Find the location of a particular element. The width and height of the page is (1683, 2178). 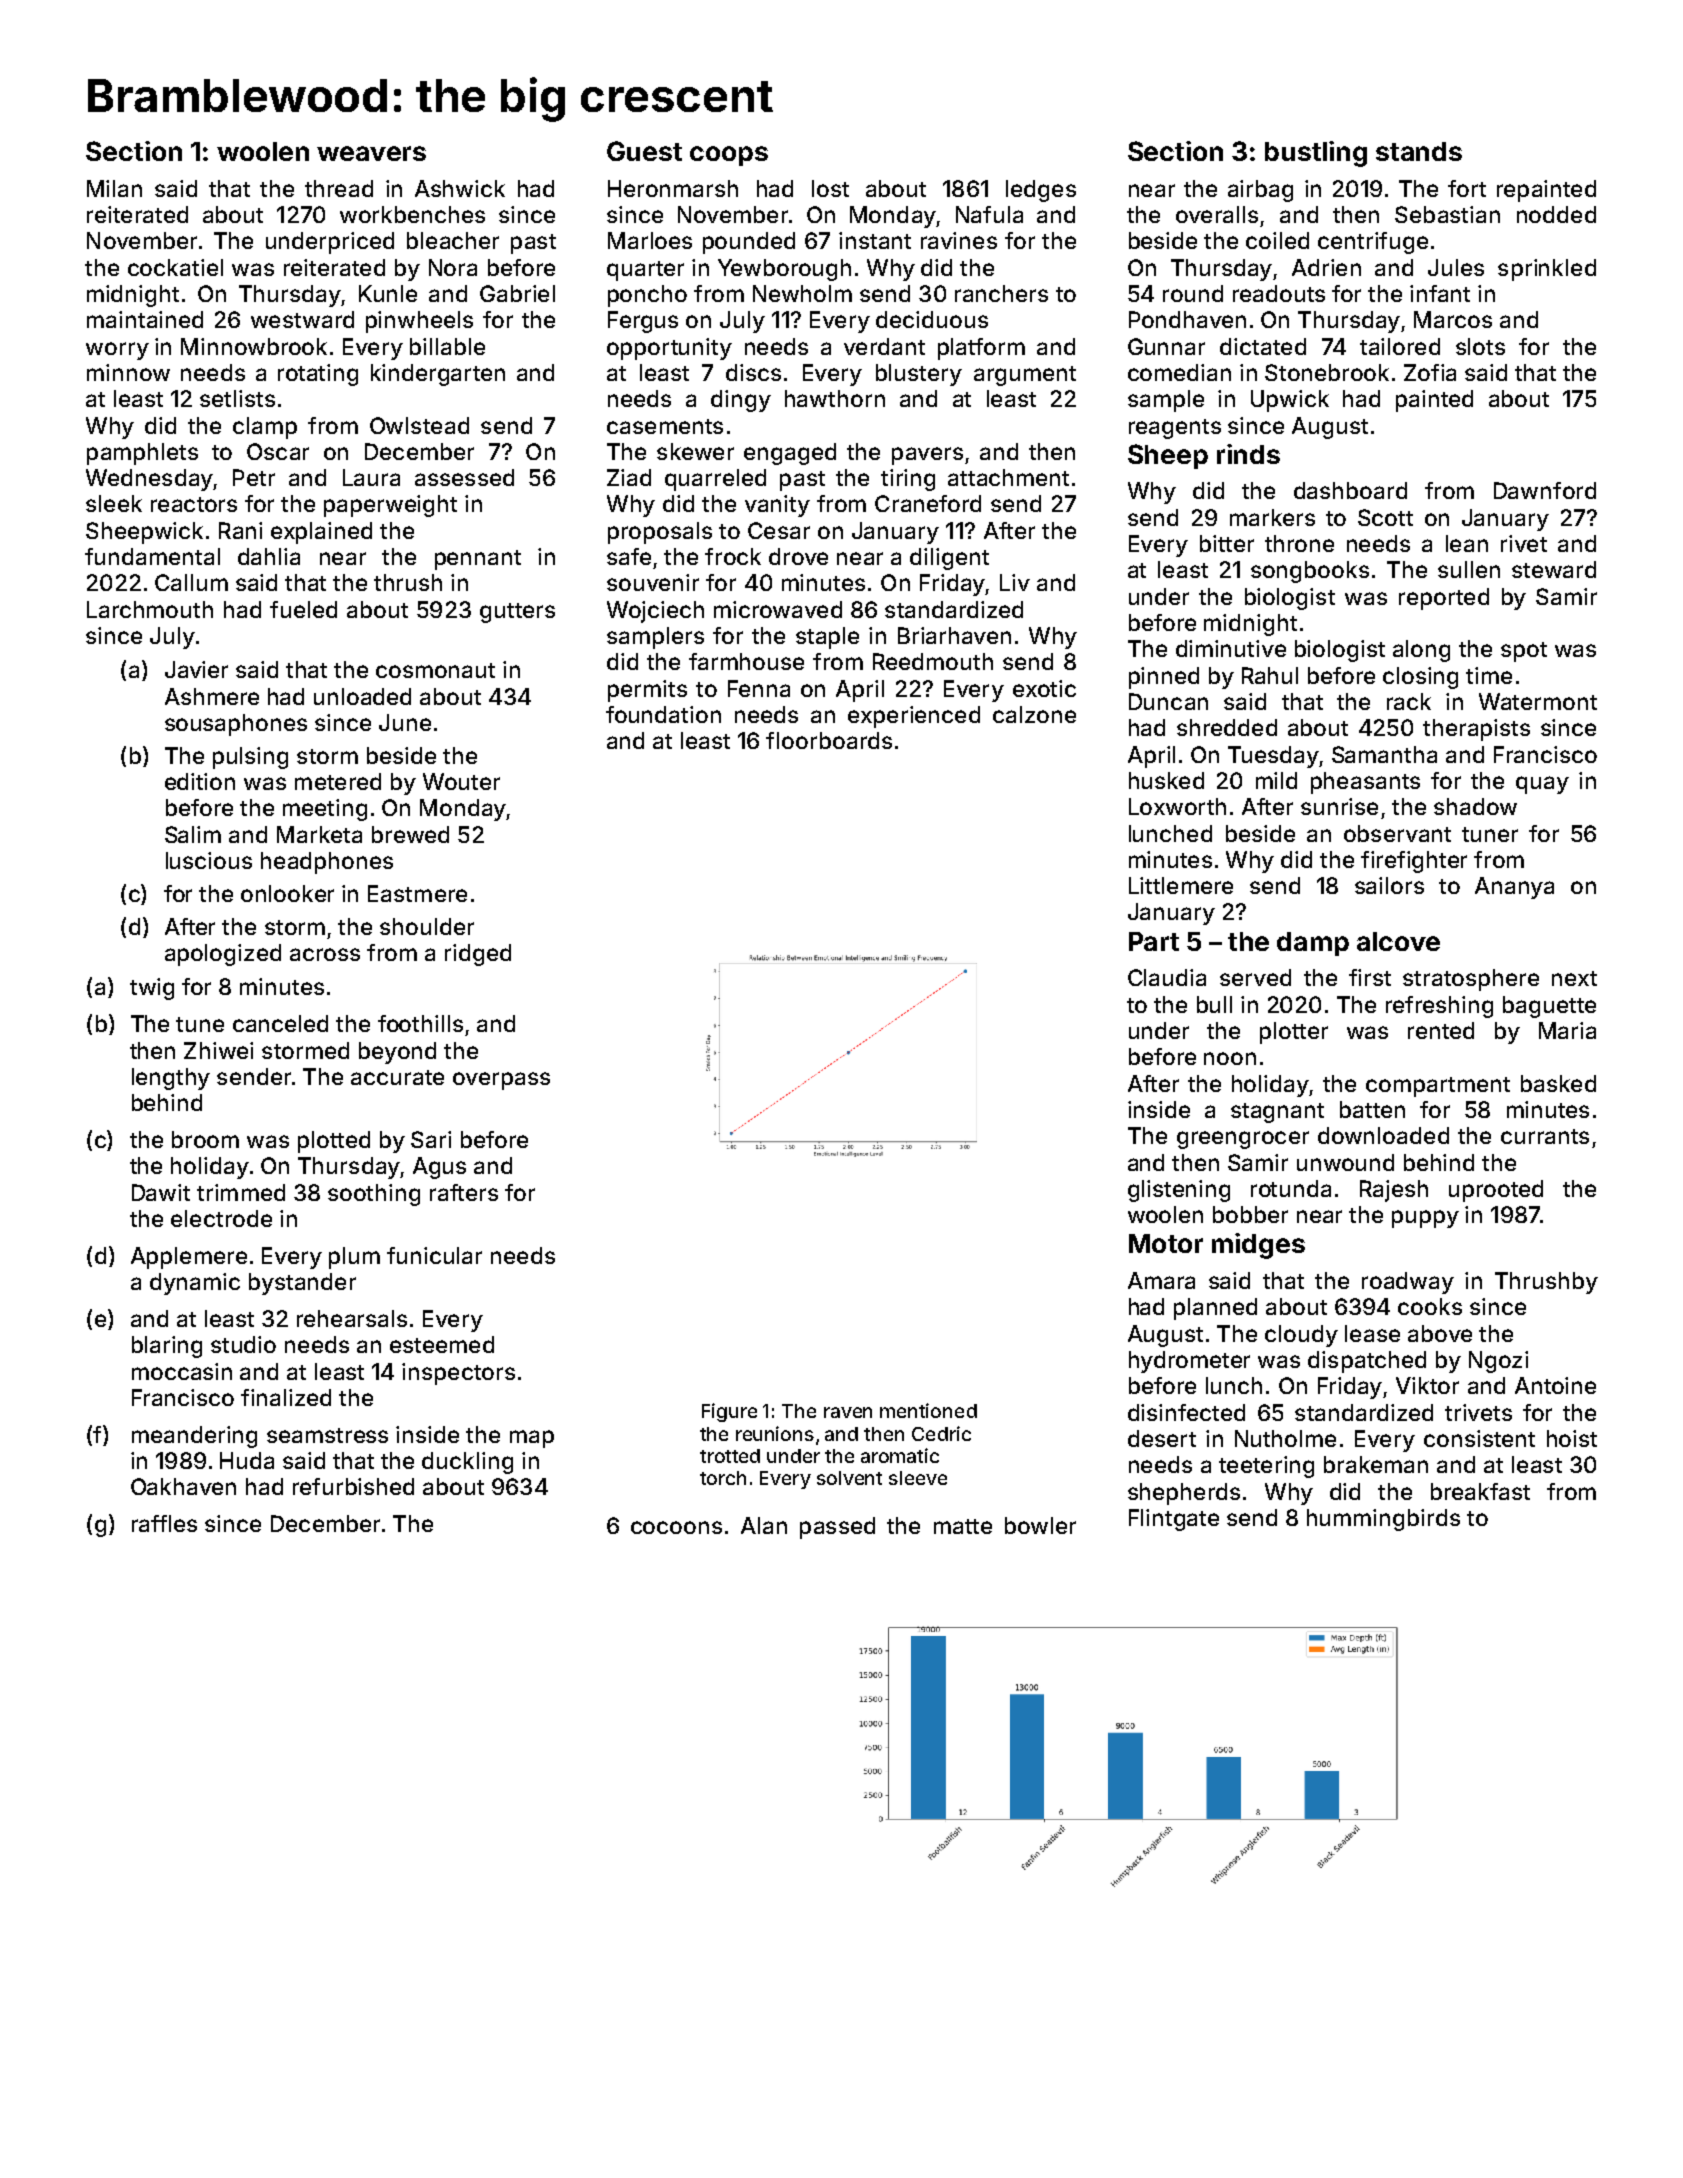

stands is located at coordinates (1419, 151).
